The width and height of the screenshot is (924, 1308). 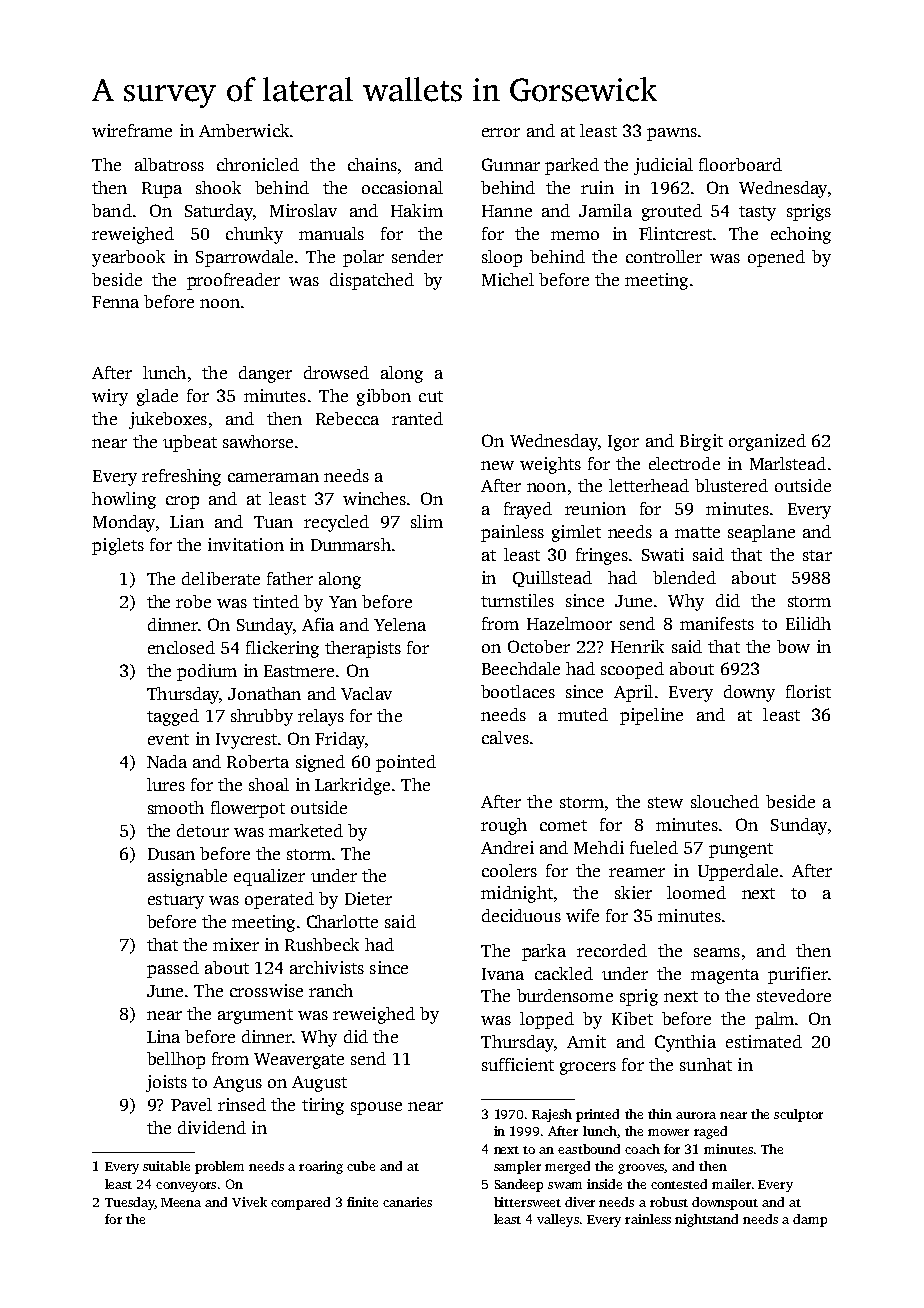 What do you see at coordinates (300, 1203) in the screenshot?
I see `compared` at bounding box center [300, 1203].
